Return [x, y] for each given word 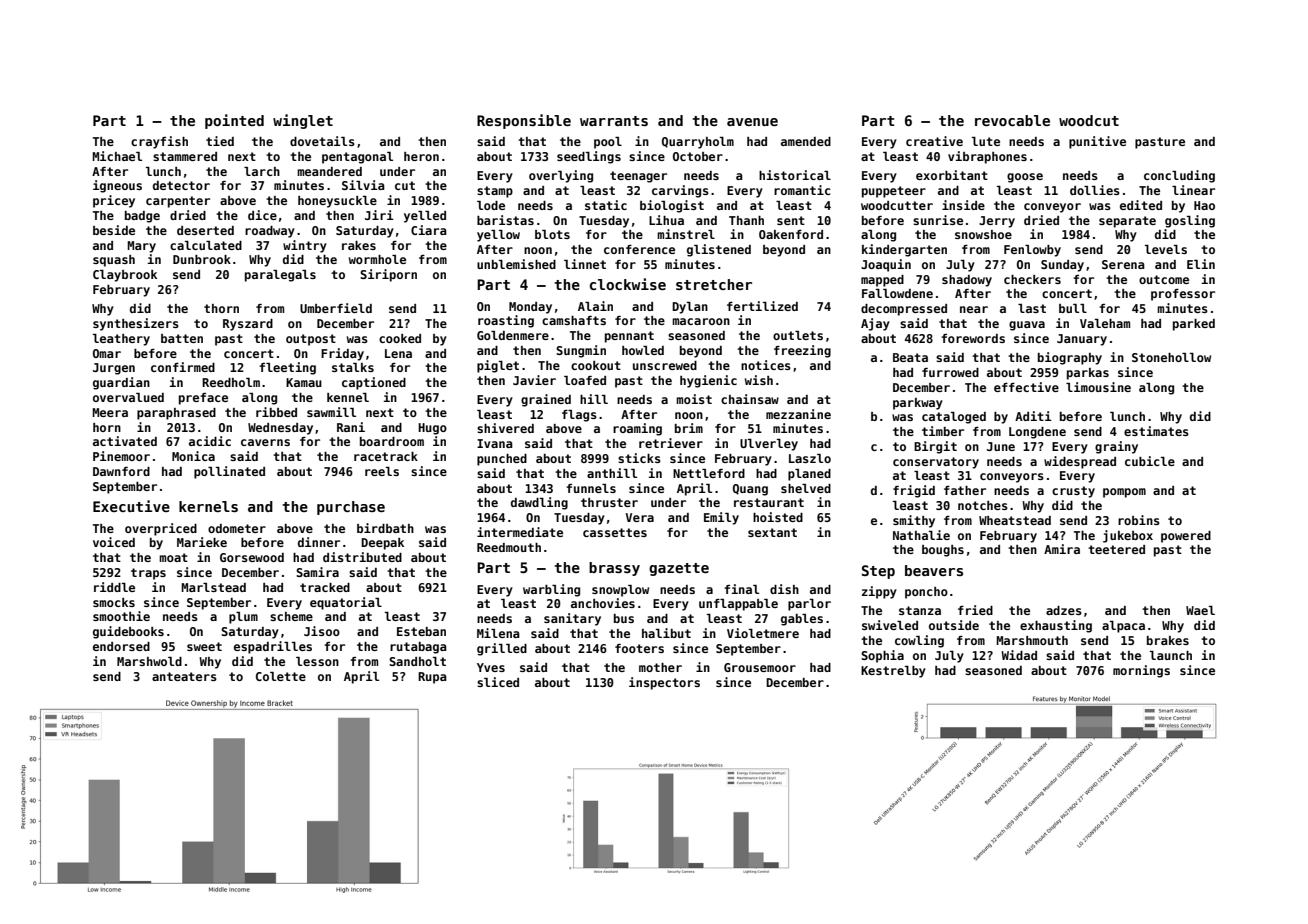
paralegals [280, 276]
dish [784, 589]
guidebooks [128, 632]
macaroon [701, 321]
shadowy [967, 281]
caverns [265, 442]
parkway [918, 404]
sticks [639, 458]
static [606, 205]
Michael [117, 156]
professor [1183, 295]
